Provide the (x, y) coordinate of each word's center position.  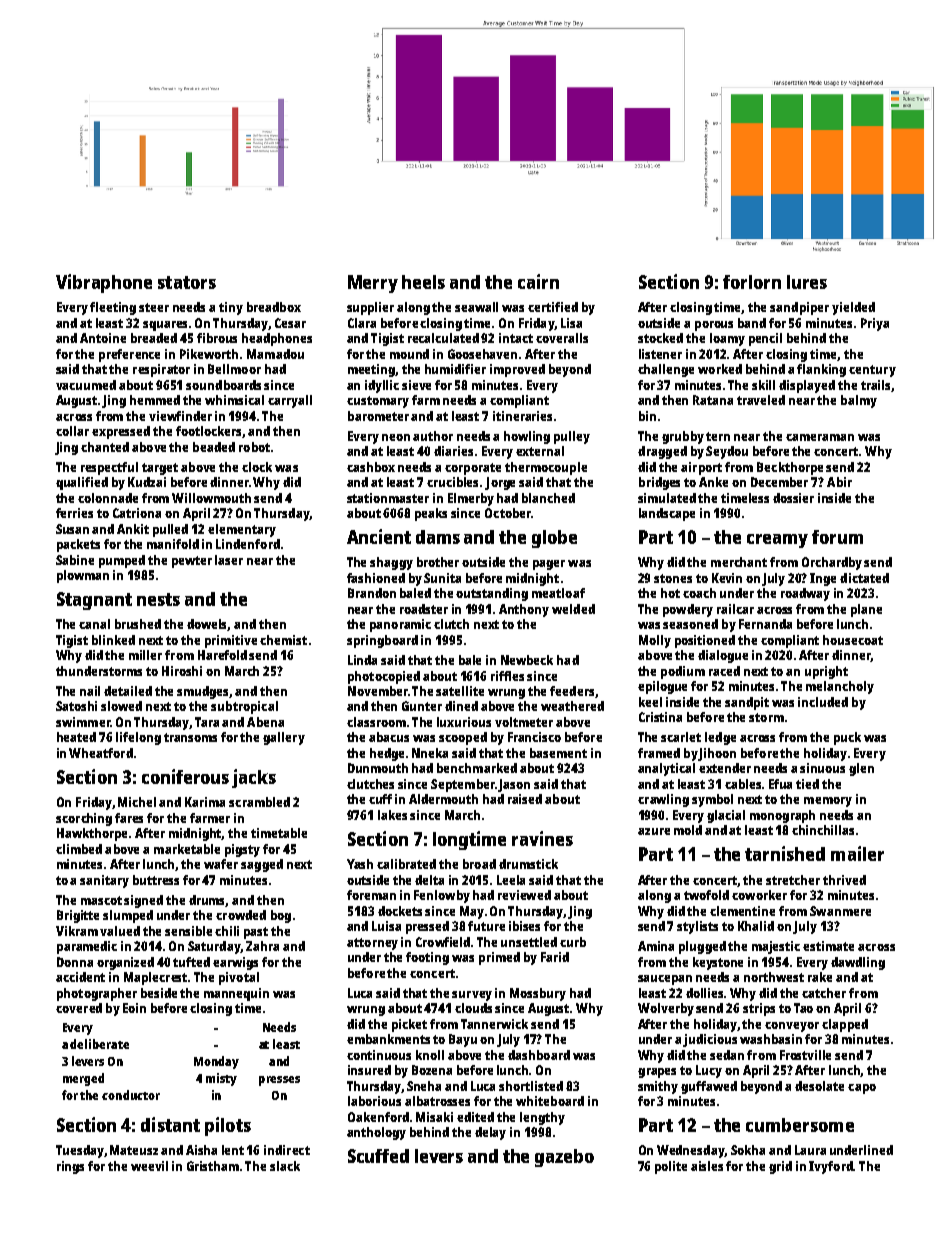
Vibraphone (104, 283)
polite (671, 1167)
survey (472, 996)
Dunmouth (378, 768)
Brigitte (78, 916)
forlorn (752, 282)
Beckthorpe (790, 468)
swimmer (83, 722)
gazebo (564, 1158)
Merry (373, 284)
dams (438, 537)
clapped (845, 1025)
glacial (726, 816)
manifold (173, 544)
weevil (149, 1166)
